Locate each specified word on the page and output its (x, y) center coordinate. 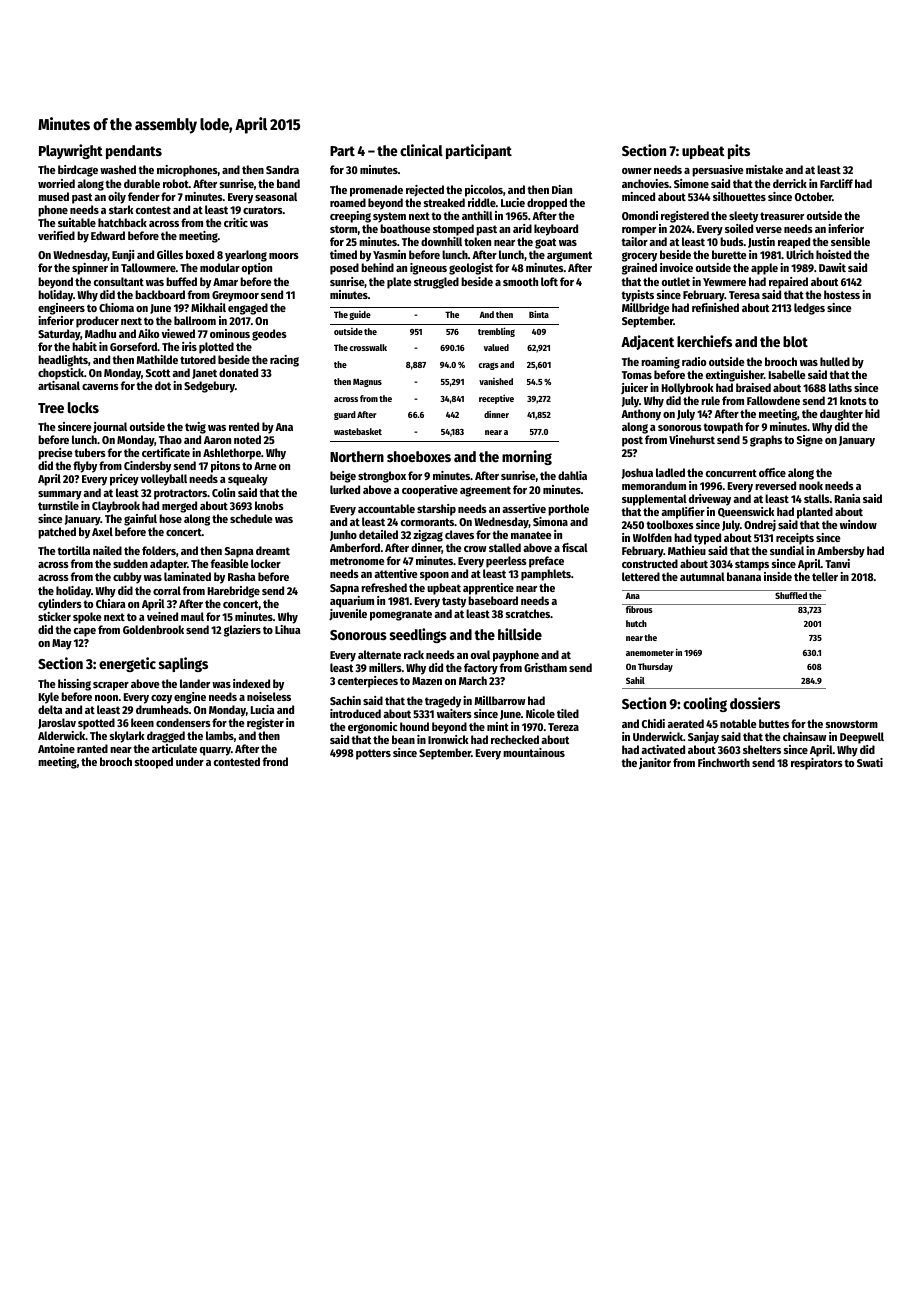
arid (522, 228)
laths (840, 387)
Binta (539, 314)
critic (236, 222)
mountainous (534, 752)
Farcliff (836, 183)
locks (83, 407)
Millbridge (646, 309)
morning (527, 457)
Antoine (56, 748)
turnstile (58, 505)
